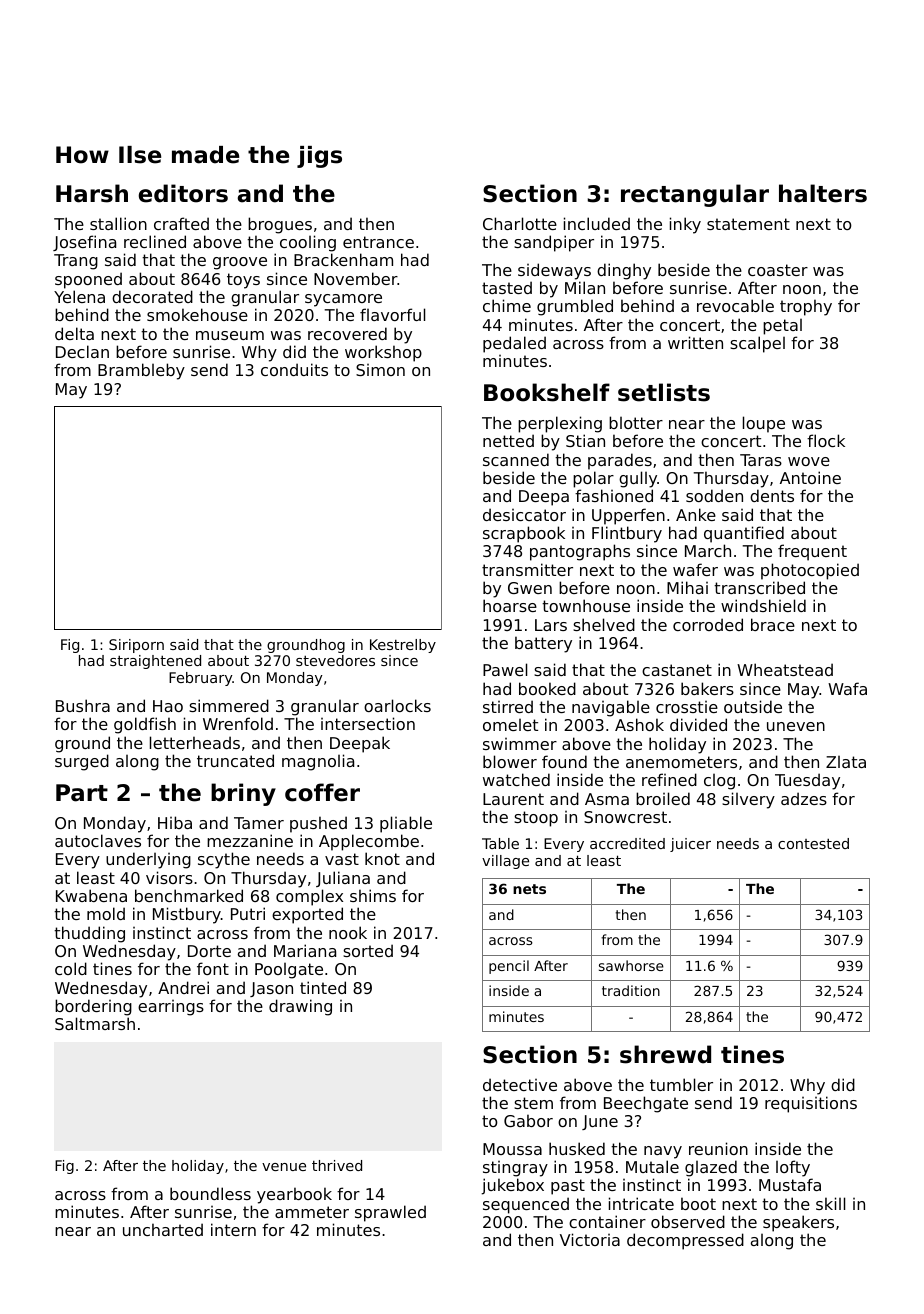 The image size is (924, 1314). I want to click on Mihai, so click(687, 587).
